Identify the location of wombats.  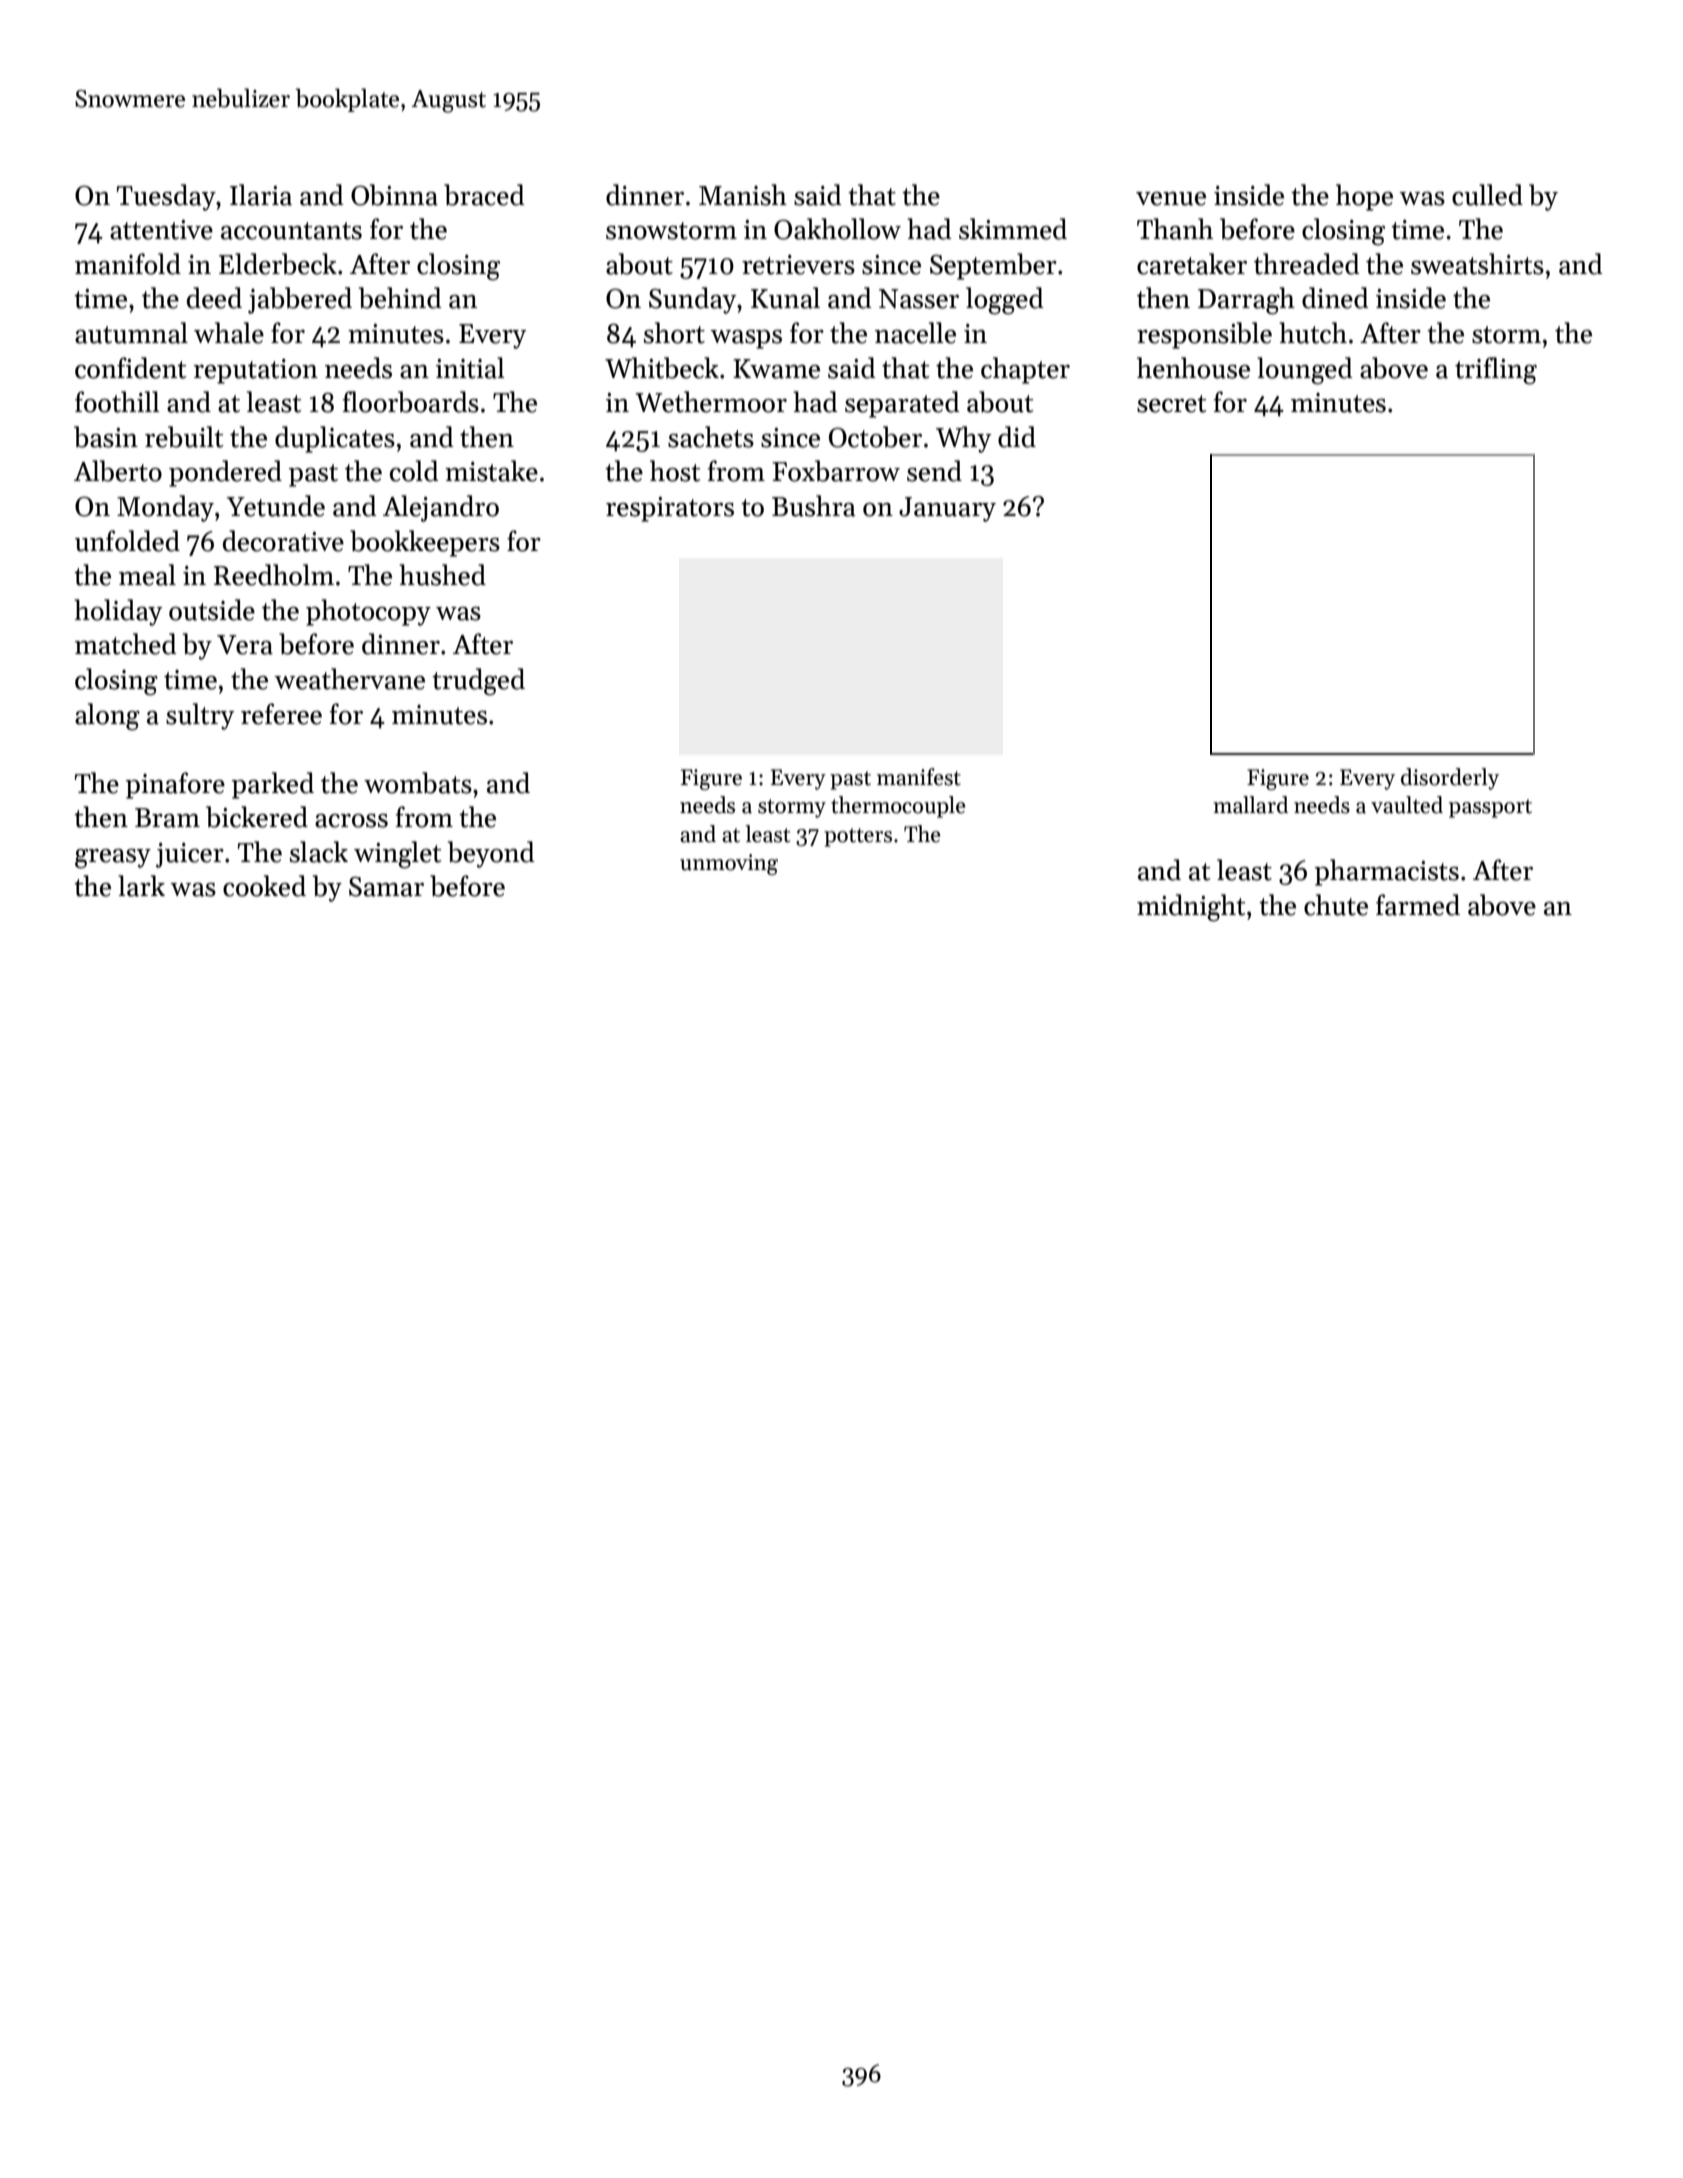
(418, 783).
